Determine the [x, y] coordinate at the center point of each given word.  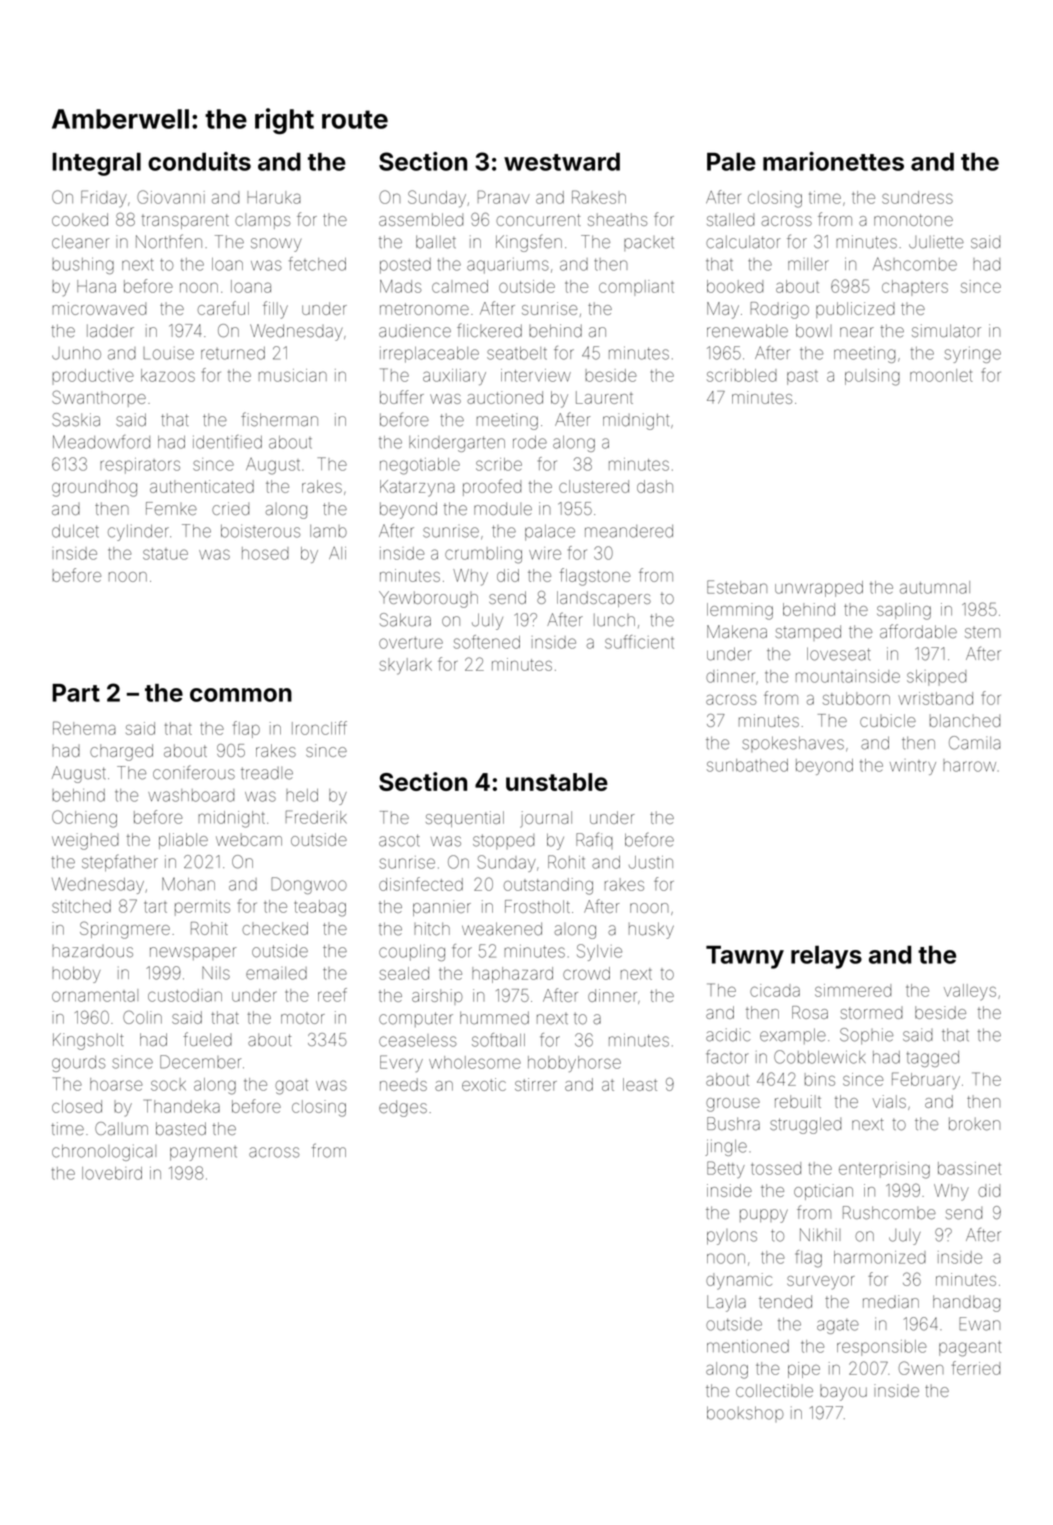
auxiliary [454, 377]
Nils [216, 973]
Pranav [504, 197]
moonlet [941, 375]
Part [76, 693]
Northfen [169, 241]
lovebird [112, 1173]
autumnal [935, 587]
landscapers [604, 599]
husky [651, 930]
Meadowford [101, 442]
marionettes [833, 161]
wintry [913, 767]
